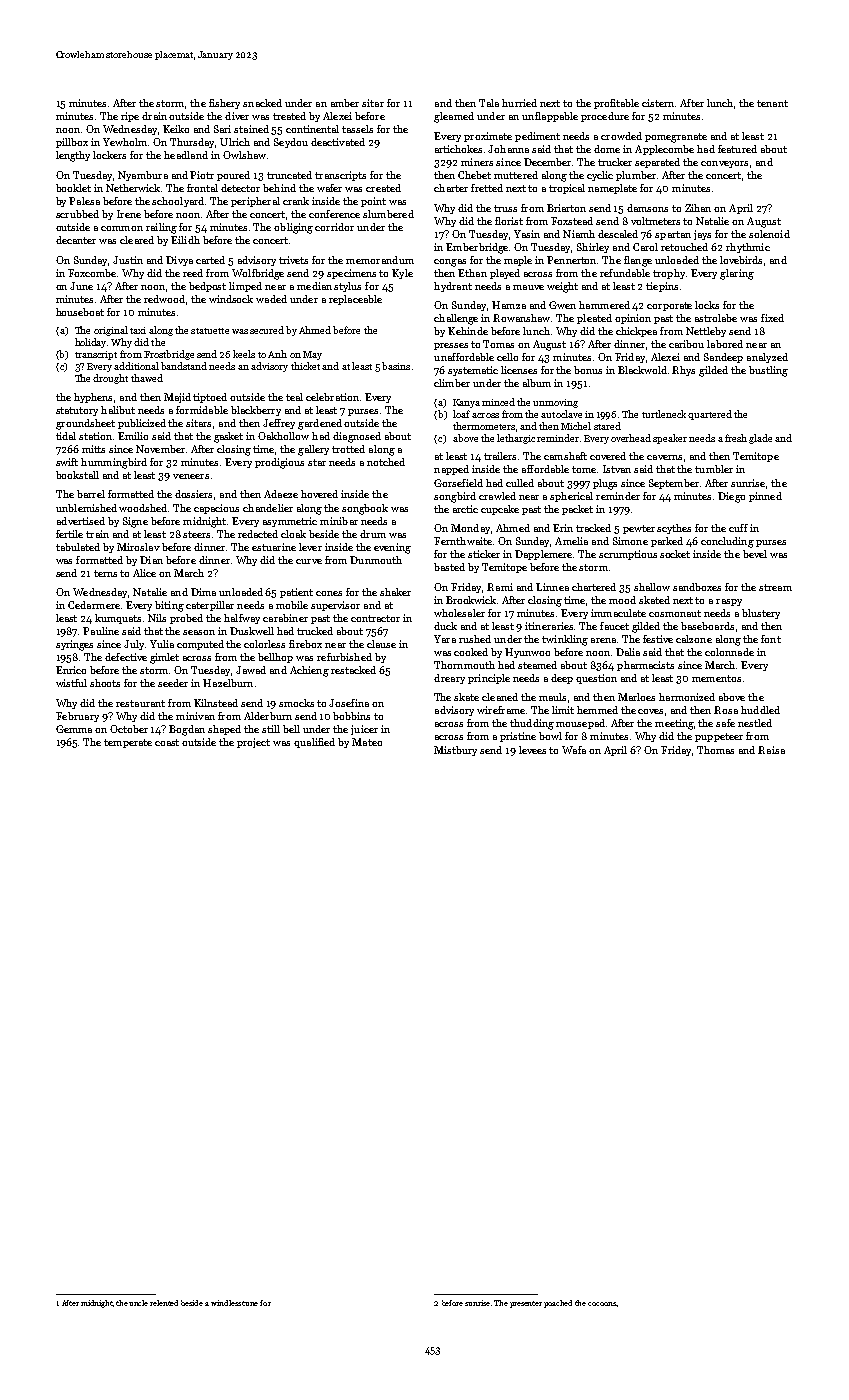 This screenshot has height=1400, width=849. What do you see at coordinates (347, 287) in the screenshot?
I see `stylus` at bounding box center [347, 287].
